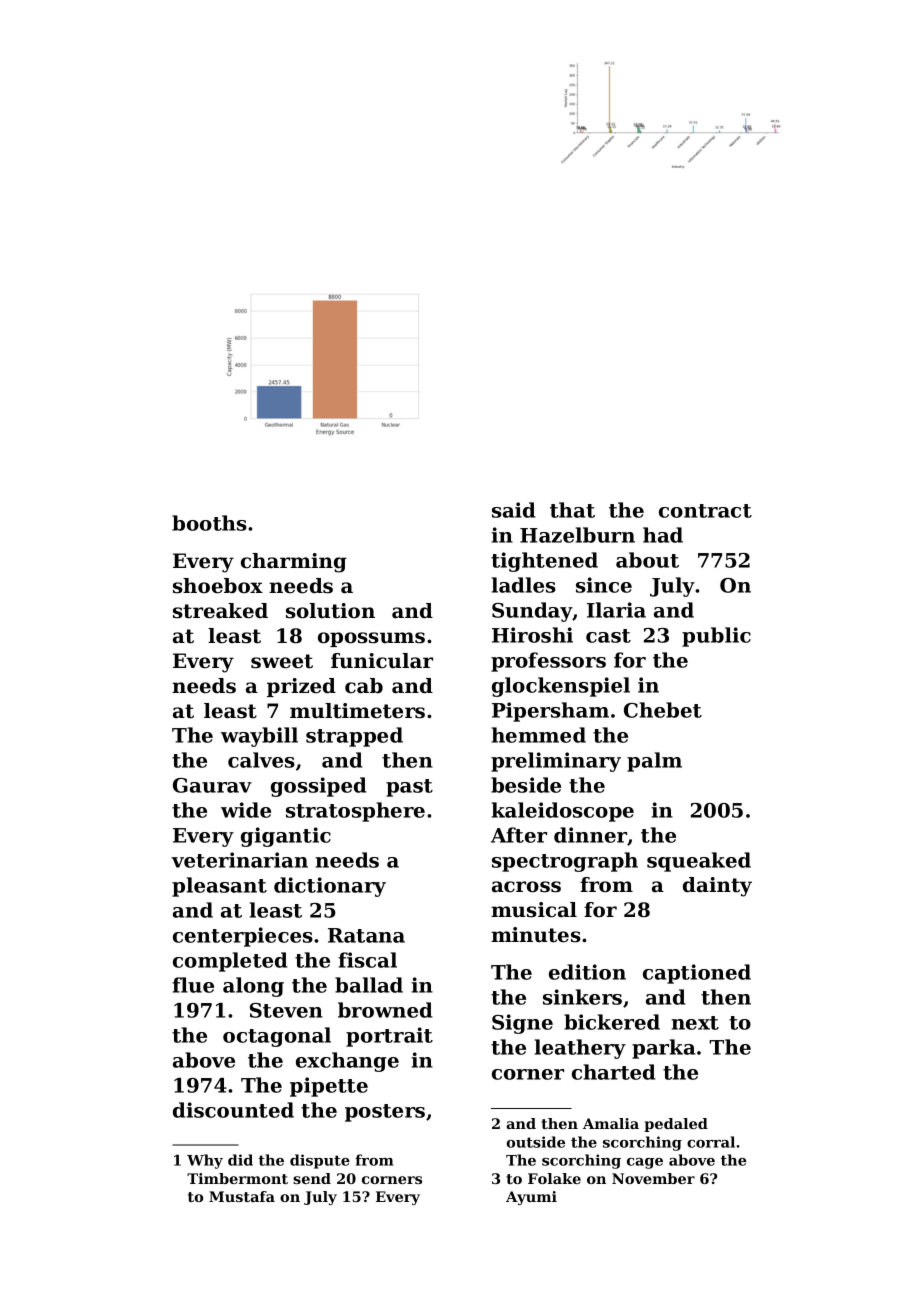  Describe the element at coordinates (514, 510) in the document. I see `said` at that location.
